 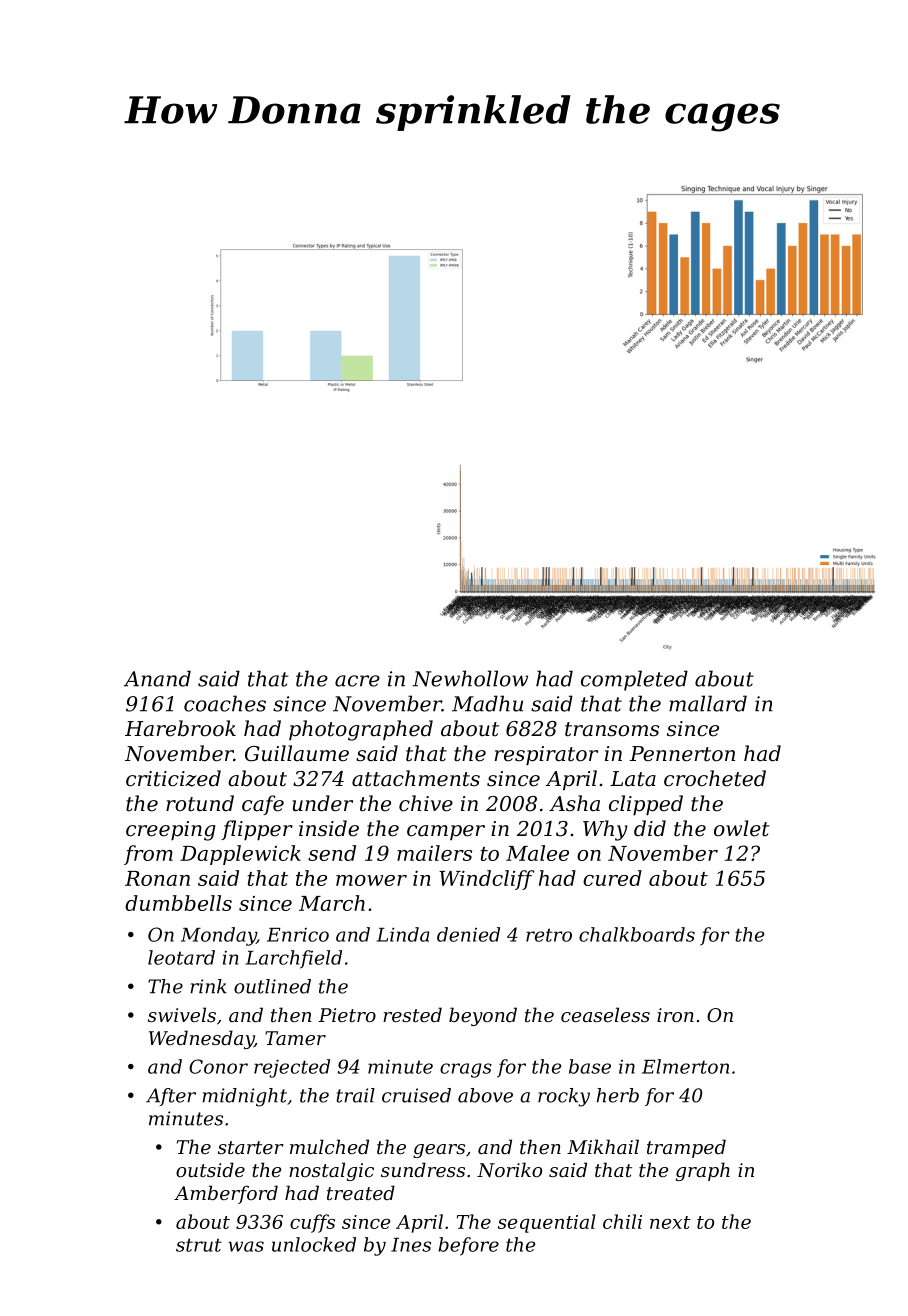 I want to click on Anand, so click(x=157, y=678).
